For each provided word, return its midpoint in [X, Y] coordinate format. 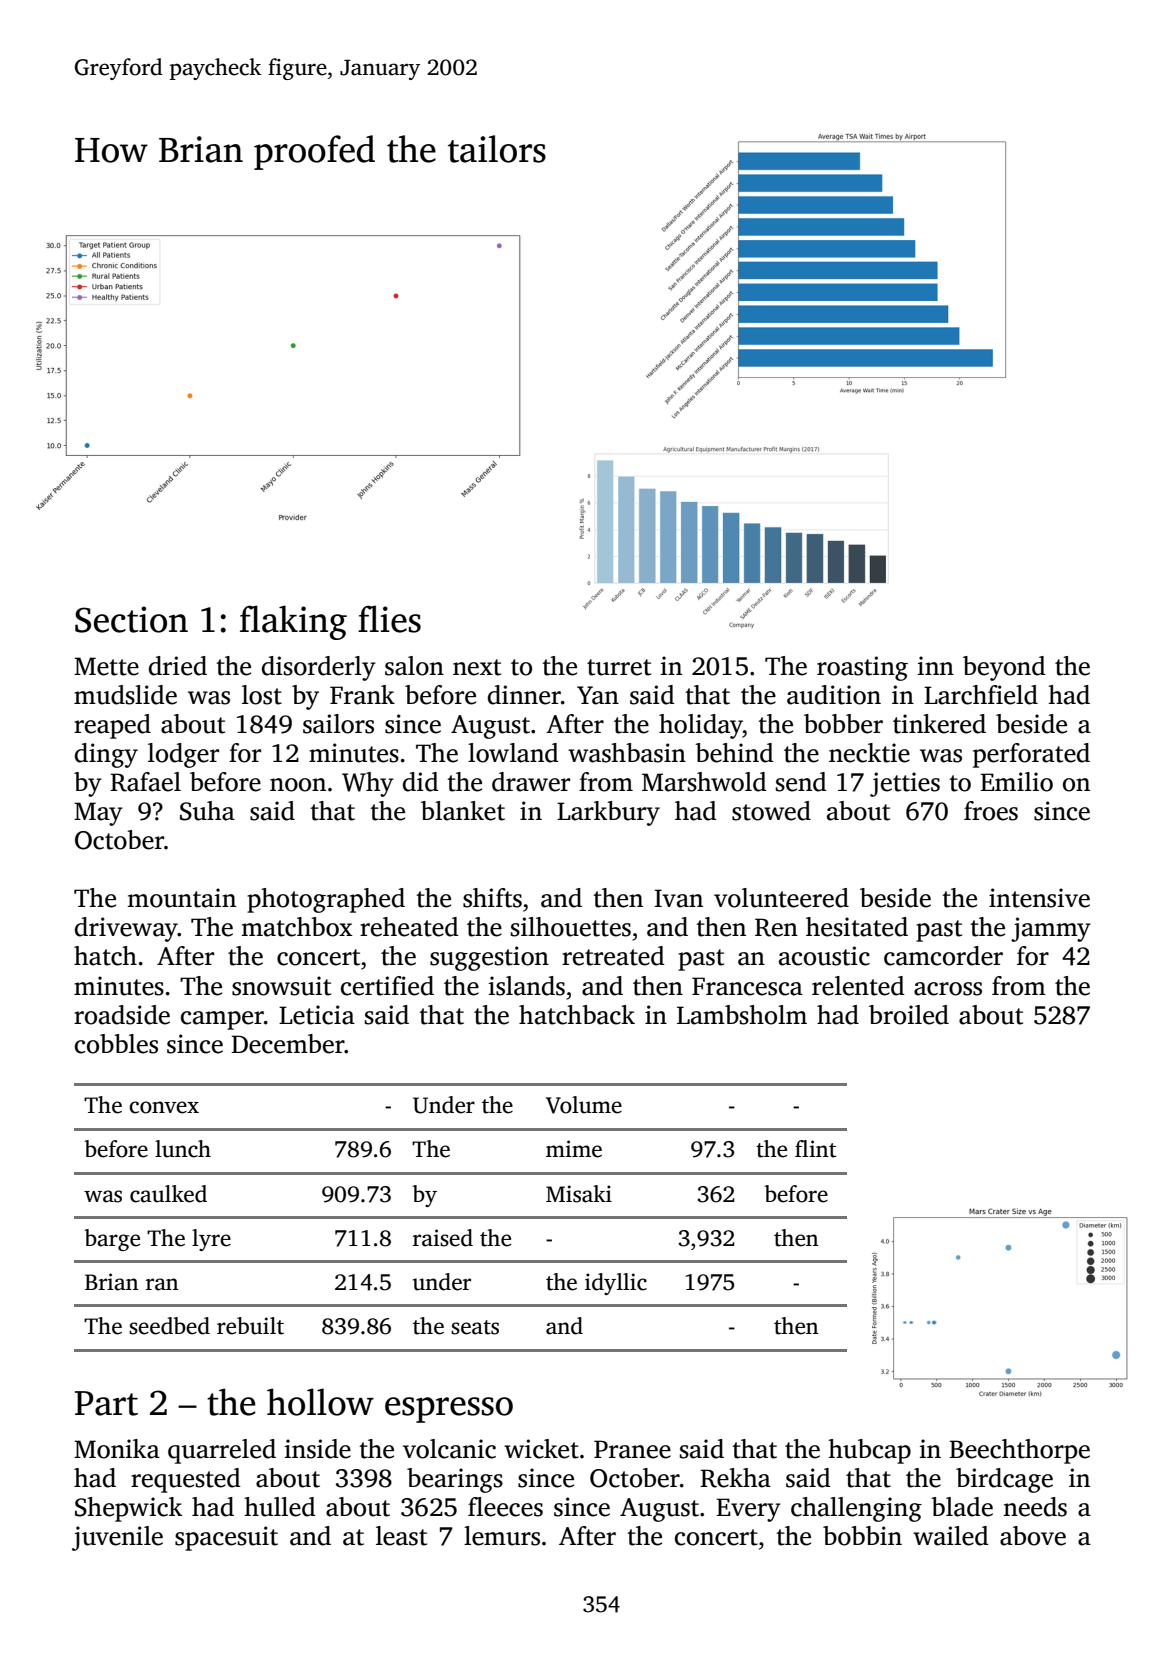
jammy [1051, 929]
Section [131, 619]
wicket [541, 1449]
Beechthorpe [1019, 1451]
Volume [584, 1105]
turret [619, 667]
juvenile [117, 1538]
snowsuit [281, 986]
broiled [909, 1015]
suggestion [489, 958]
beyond [1004, 668]
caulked [168, 1194]
